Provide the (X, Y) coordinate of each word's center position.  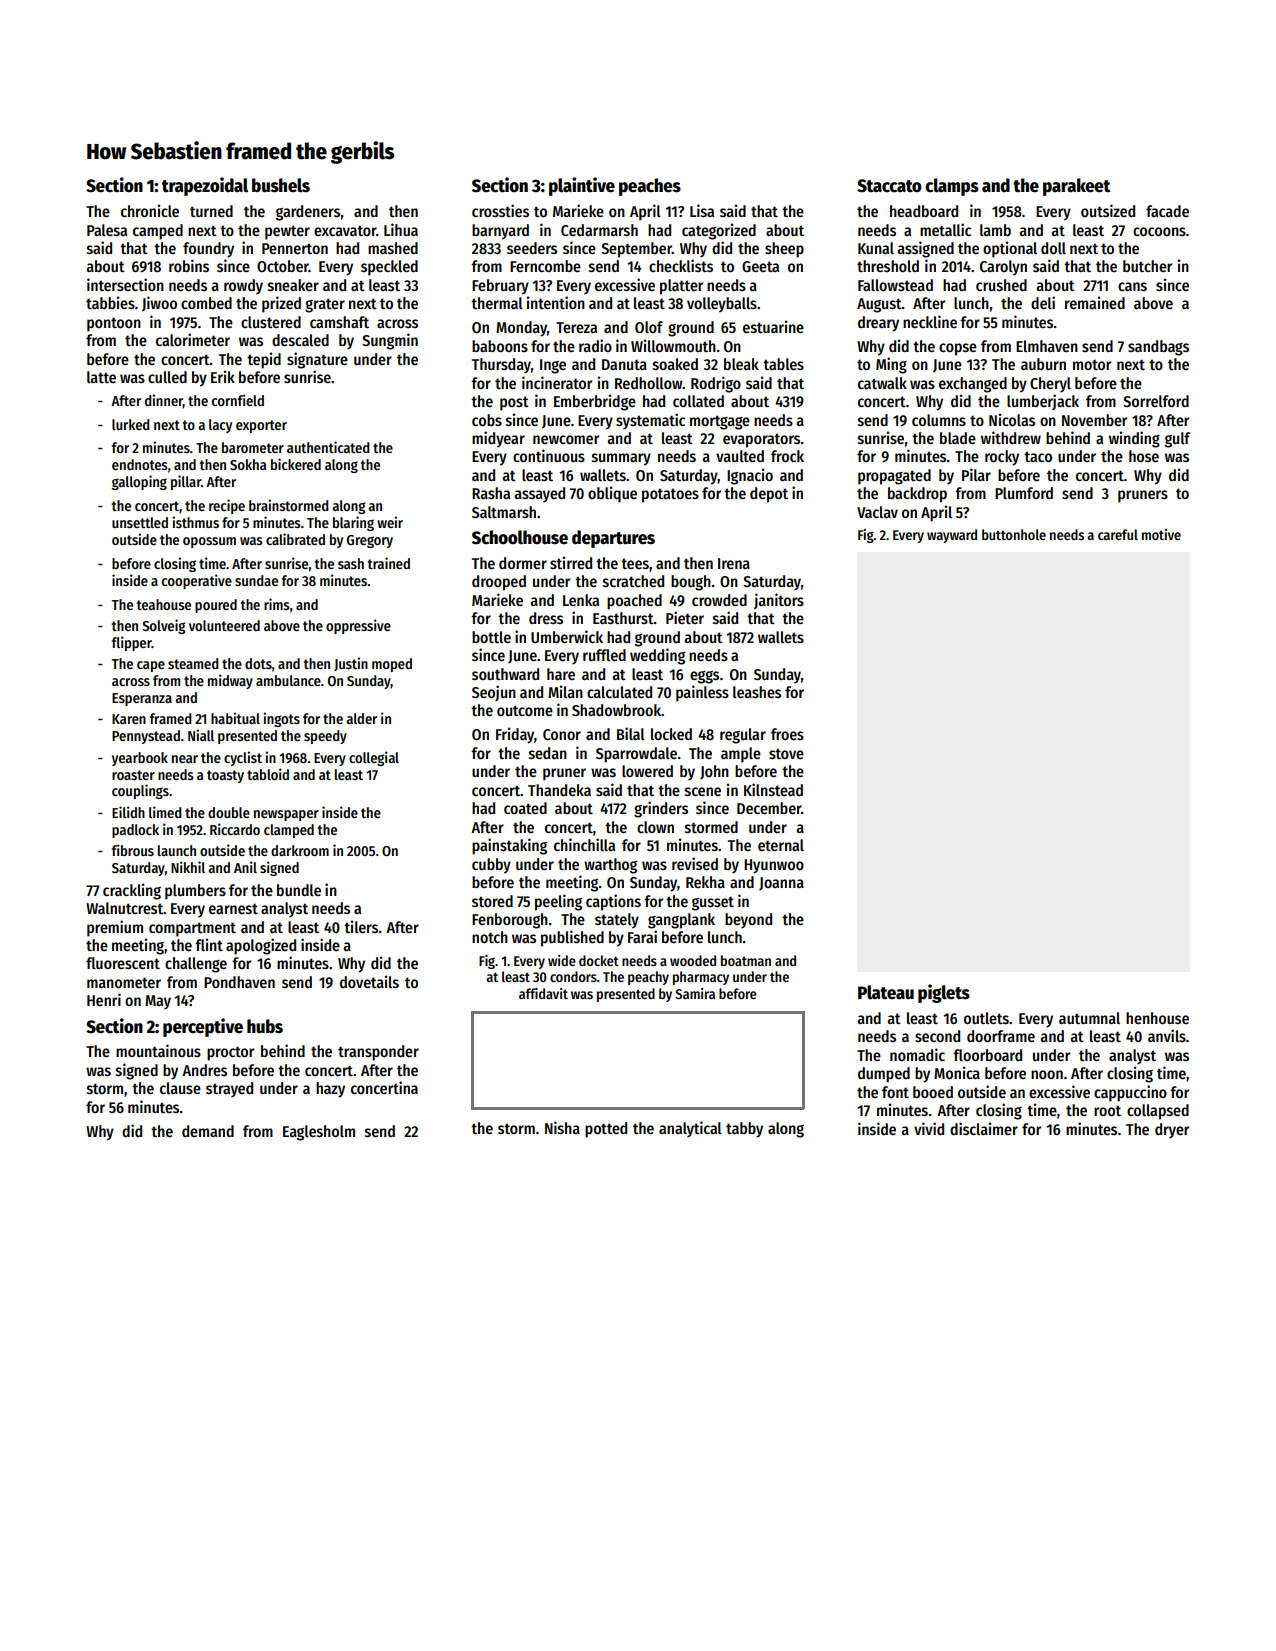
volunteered (224, 625)
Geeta (760, 267)
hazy (330, 1090)
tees (635, 564)
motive (1161, 534)
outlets (986, 1018)
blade (958, 438)
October (283, 266)
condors (573, 976)
